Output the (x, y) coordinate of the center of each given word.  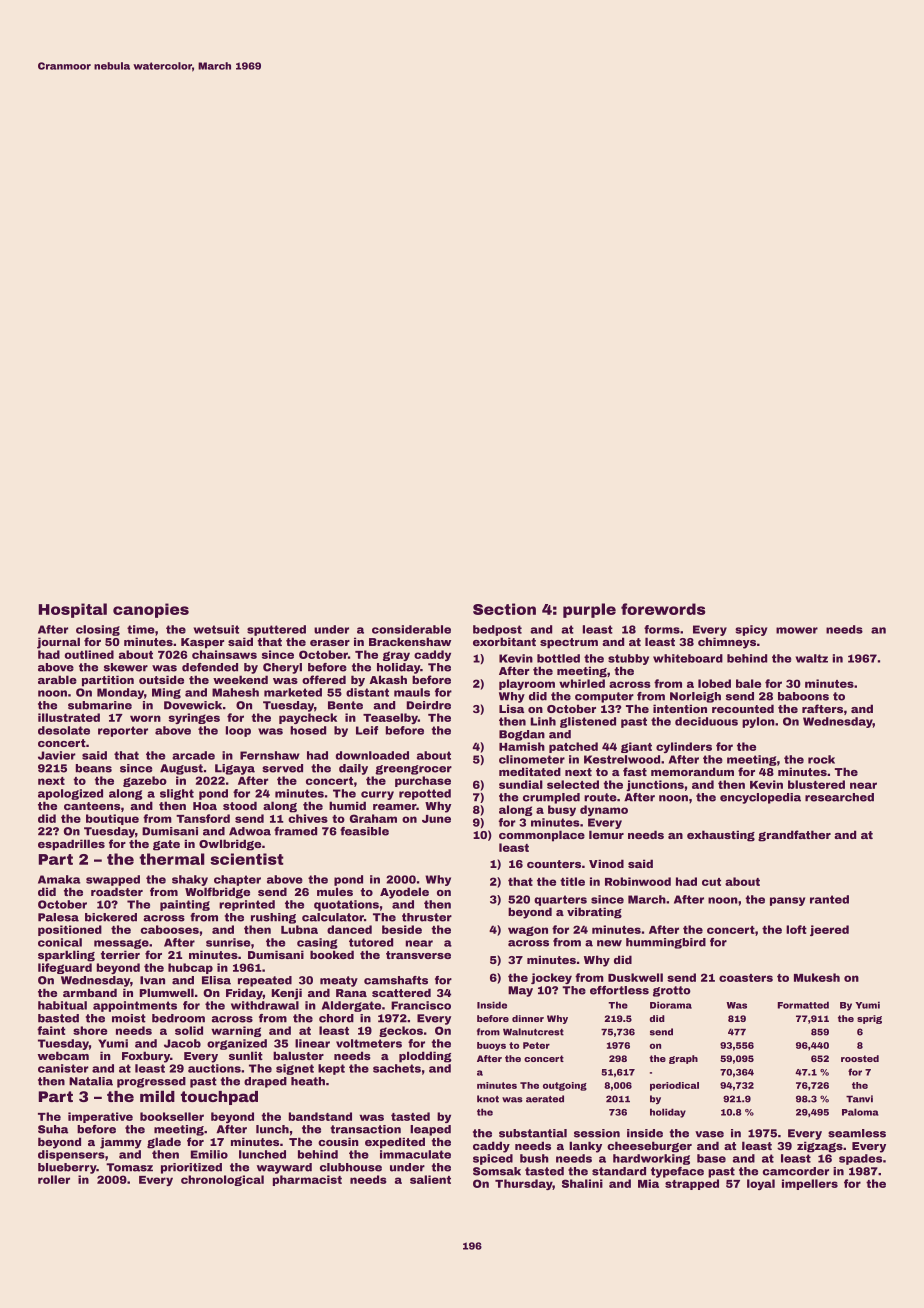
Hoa (205, 806)
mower (797, 630)
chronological (222, 1180)
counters (554, 864)
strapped (692, 1184)
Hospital (73, 610)
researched (839, 797)
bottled (558, 658)
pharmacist (307, 1180)
